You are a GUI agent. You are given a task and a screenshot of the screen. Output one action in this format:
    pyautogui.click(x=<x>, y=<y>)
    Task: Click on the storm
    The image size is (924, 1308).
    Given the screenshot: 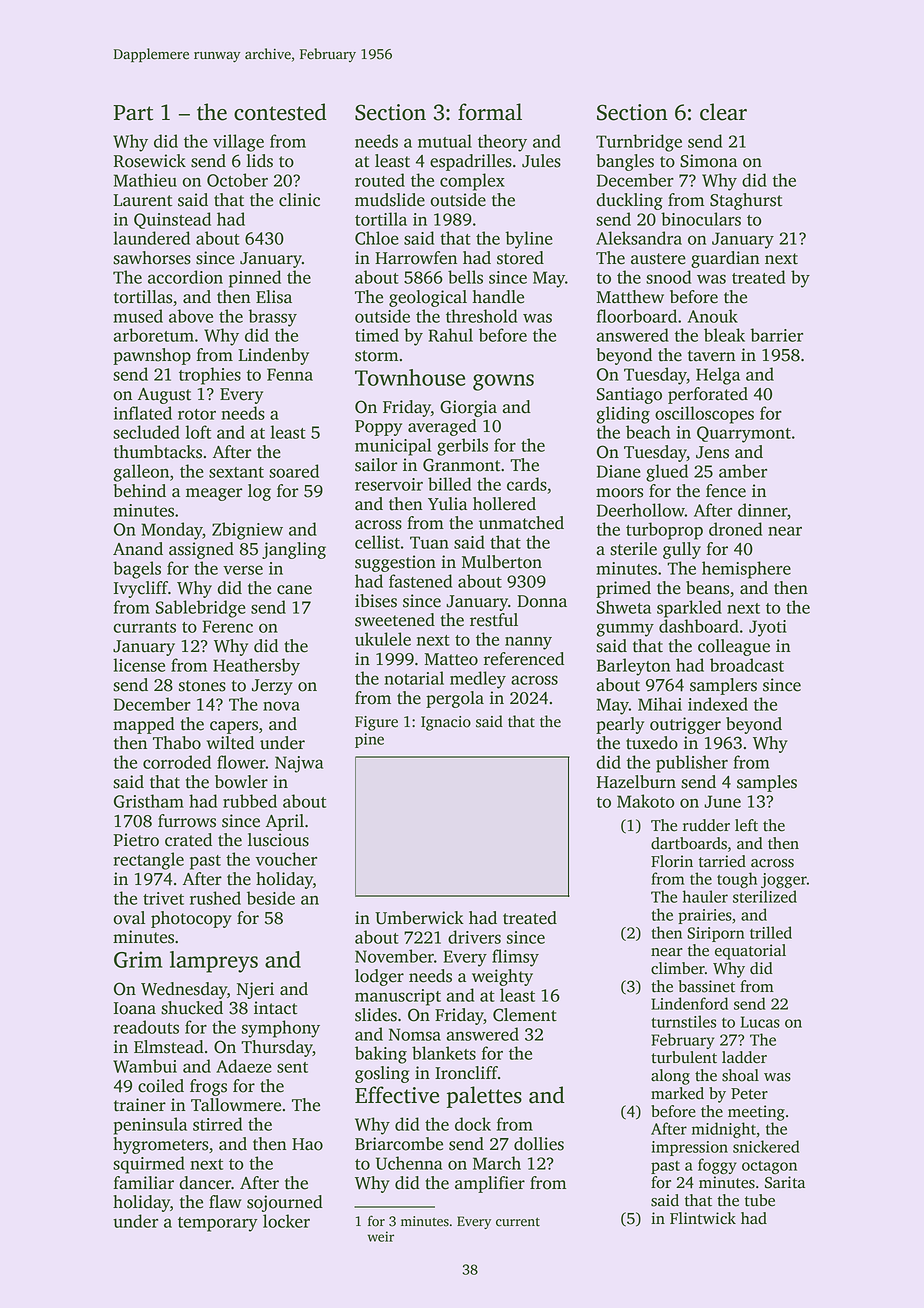 What is the action you would take?
    pyautogui.click(x=376, y=356)
